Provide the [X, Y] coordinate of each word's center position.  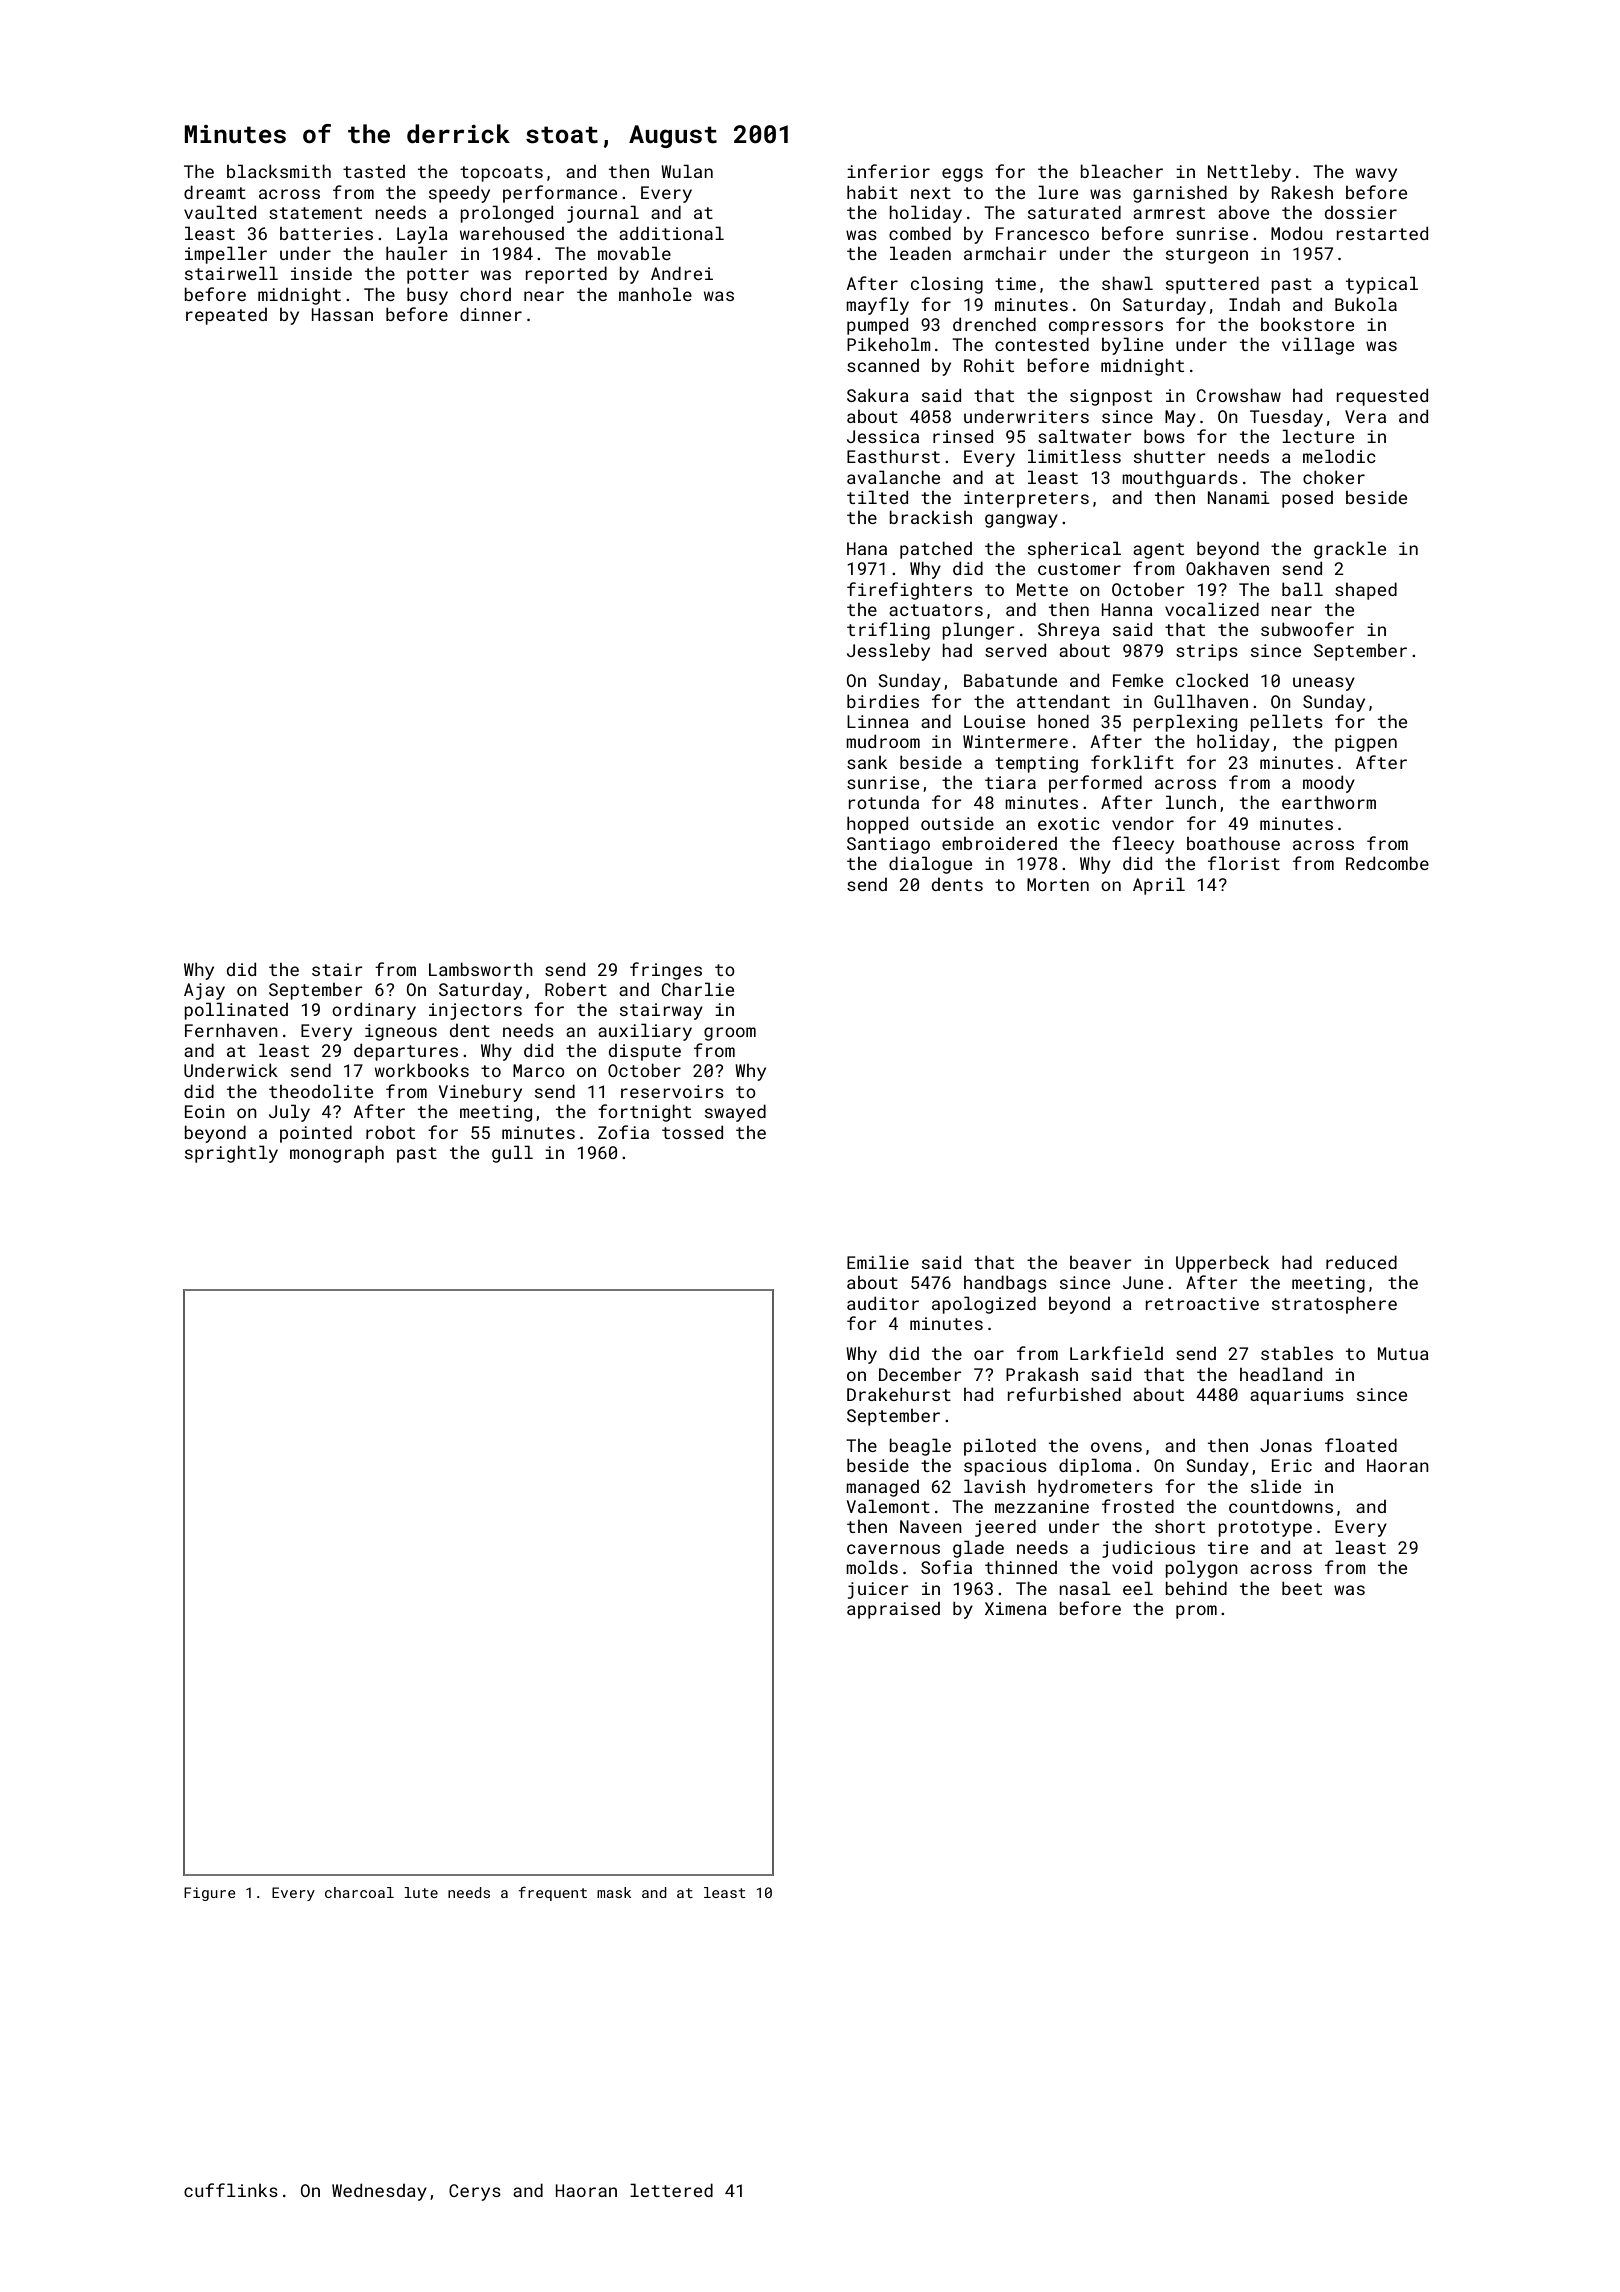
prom [1196, 1612]
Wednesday [379, 2192]
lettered [671, 2190]
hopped [877, 825]
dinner [491, 314]
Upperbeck [1222, 1264]
